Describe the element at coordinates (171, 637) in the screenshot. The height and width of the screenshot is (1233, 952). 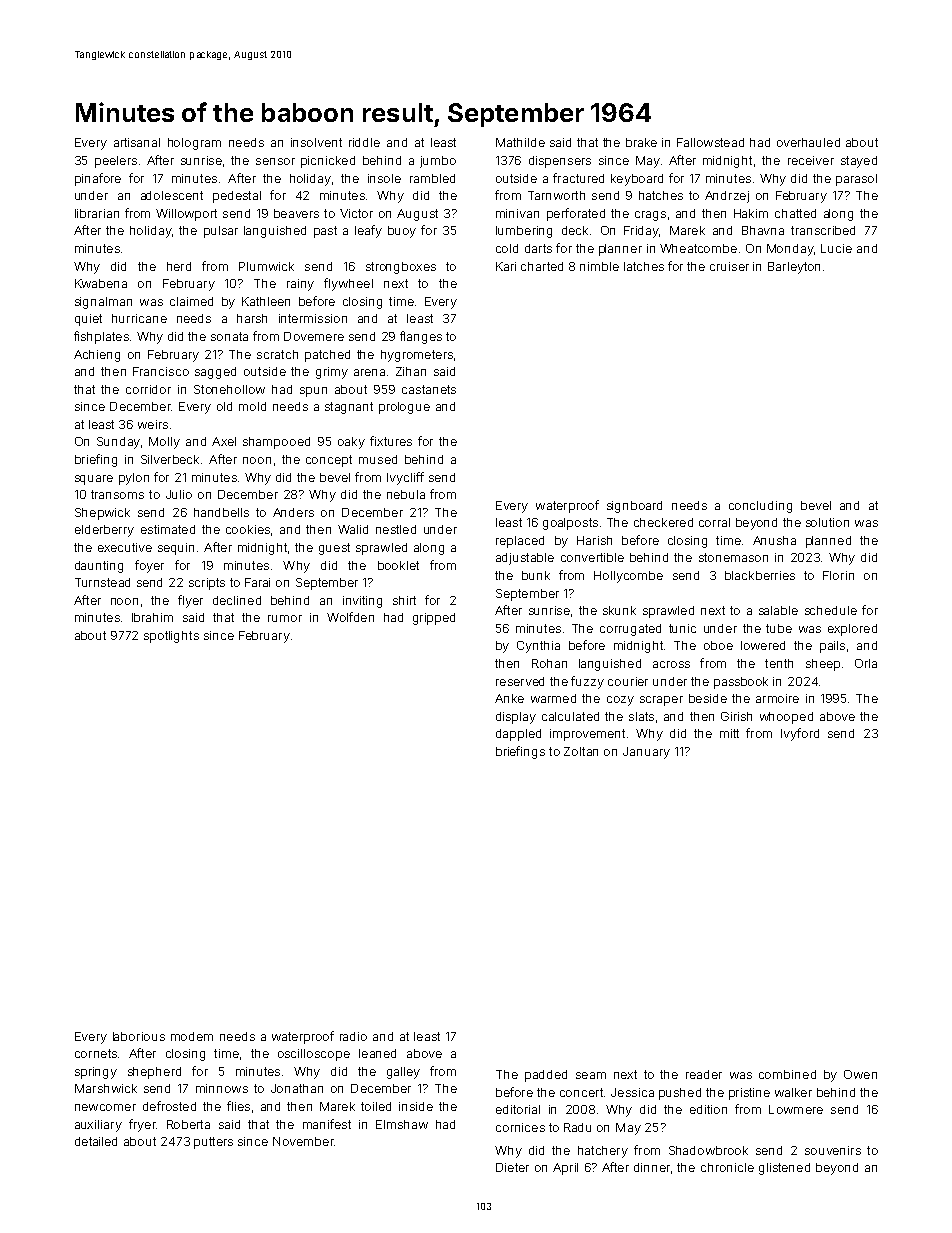
I see `spotlights` at that location.
